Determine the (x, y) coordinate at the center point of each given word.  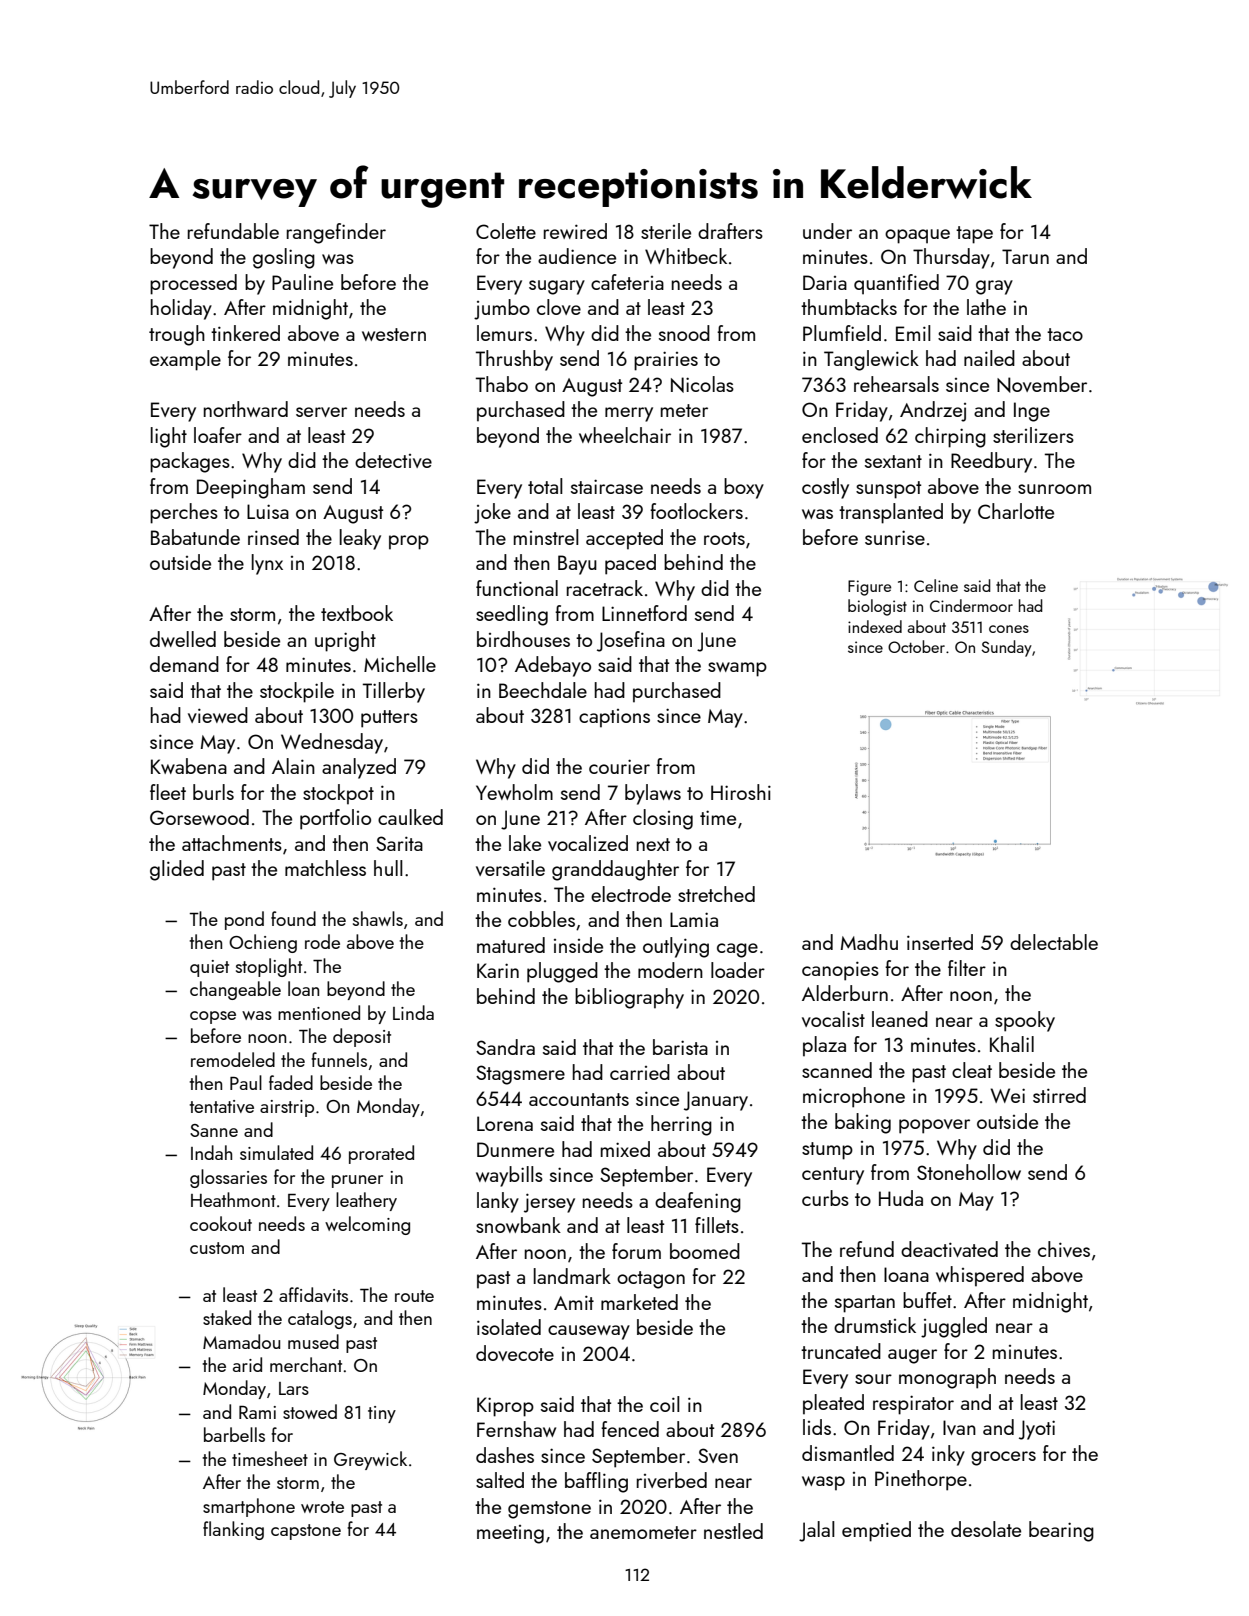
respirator (913, 1405)
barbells (234, 1434)
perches (184, 513)
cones (1009, 629)
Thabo (502, 384)
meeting (510, 1534)
